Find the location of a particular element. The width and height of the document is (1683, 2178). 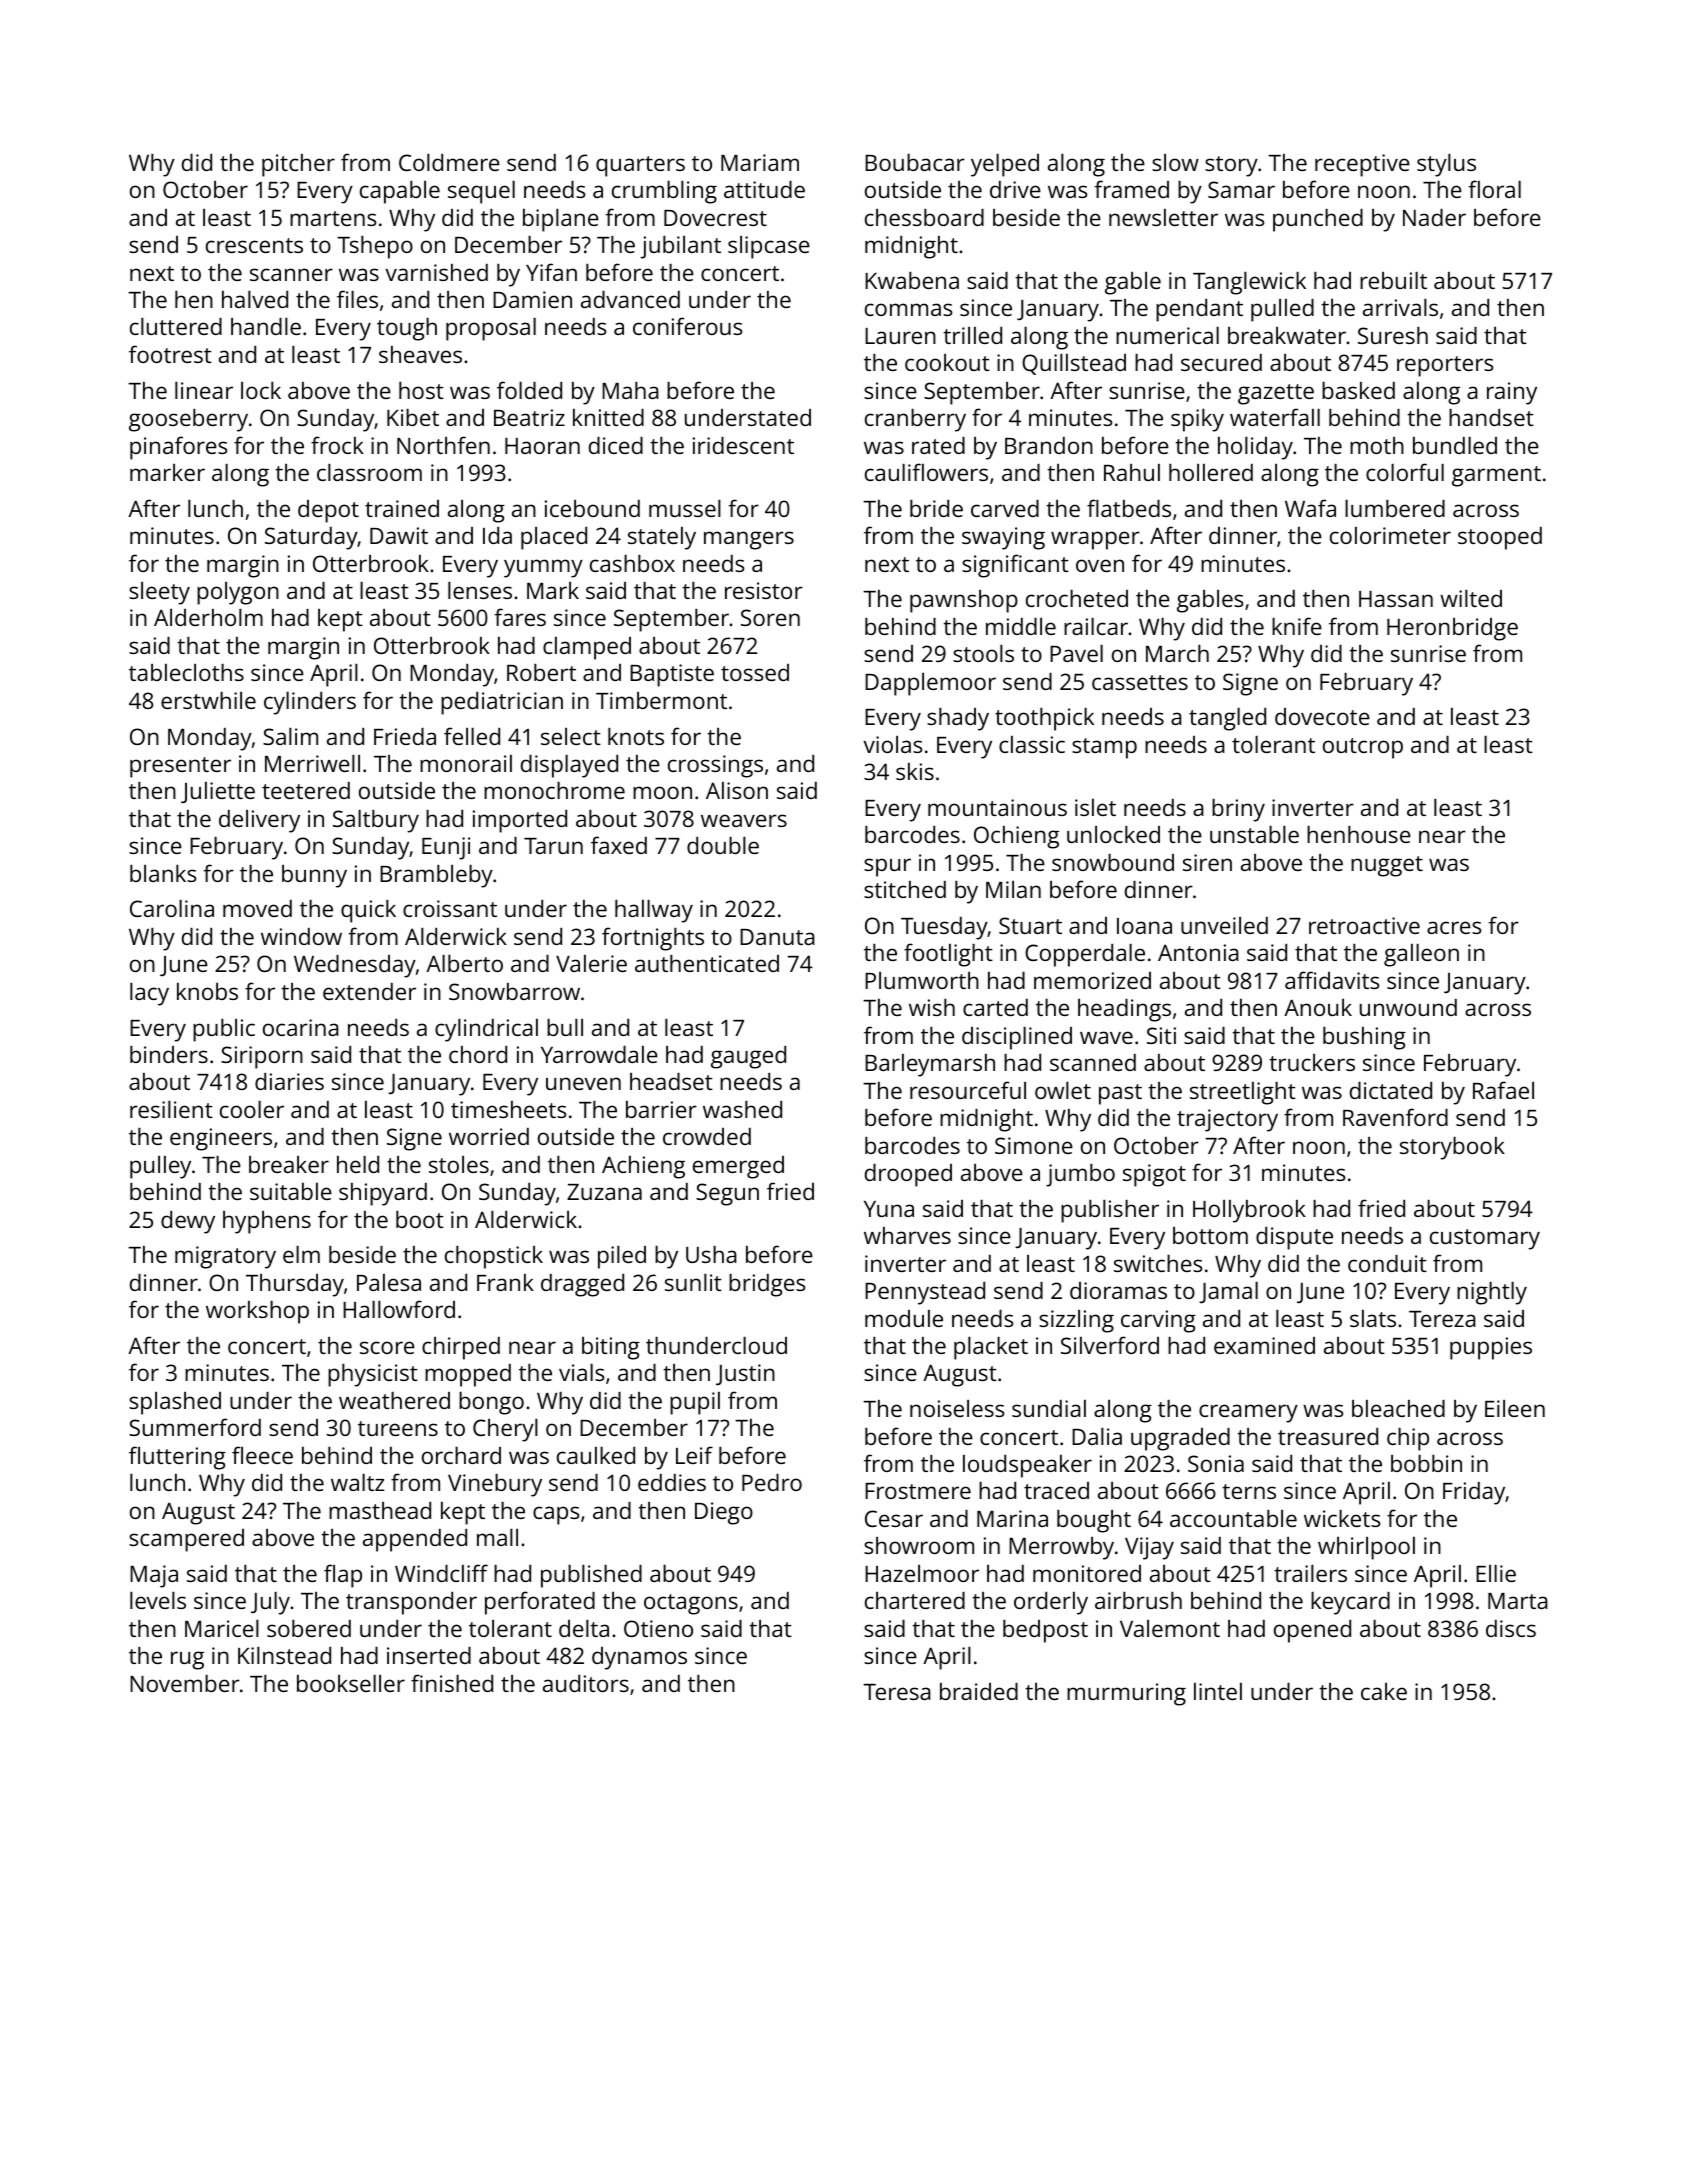

crescents is located at coordinates (254, 245).
